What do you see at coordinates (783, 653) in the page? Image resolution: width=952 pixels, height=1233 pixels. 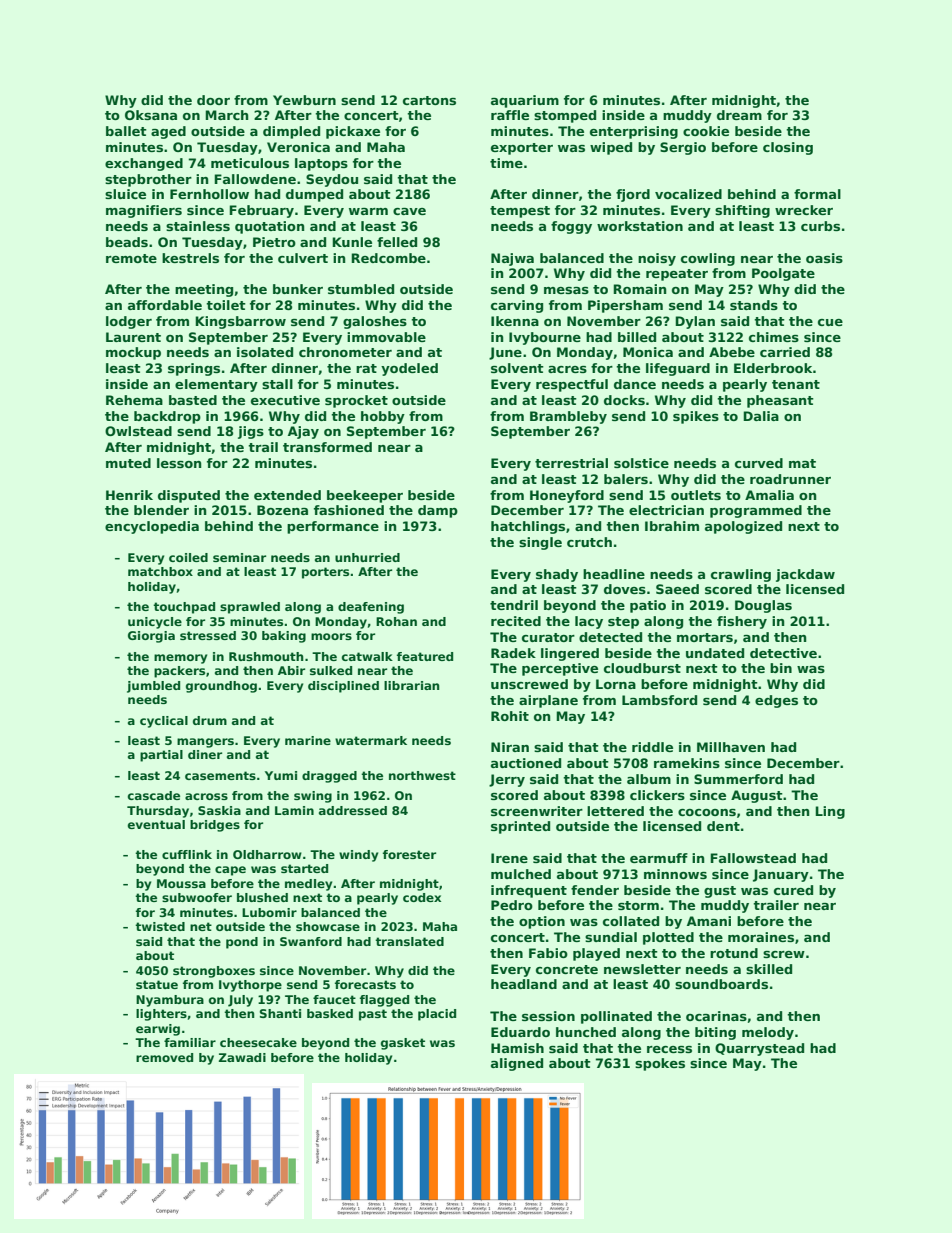 I see `detective` at bounding box center [783, 653].
